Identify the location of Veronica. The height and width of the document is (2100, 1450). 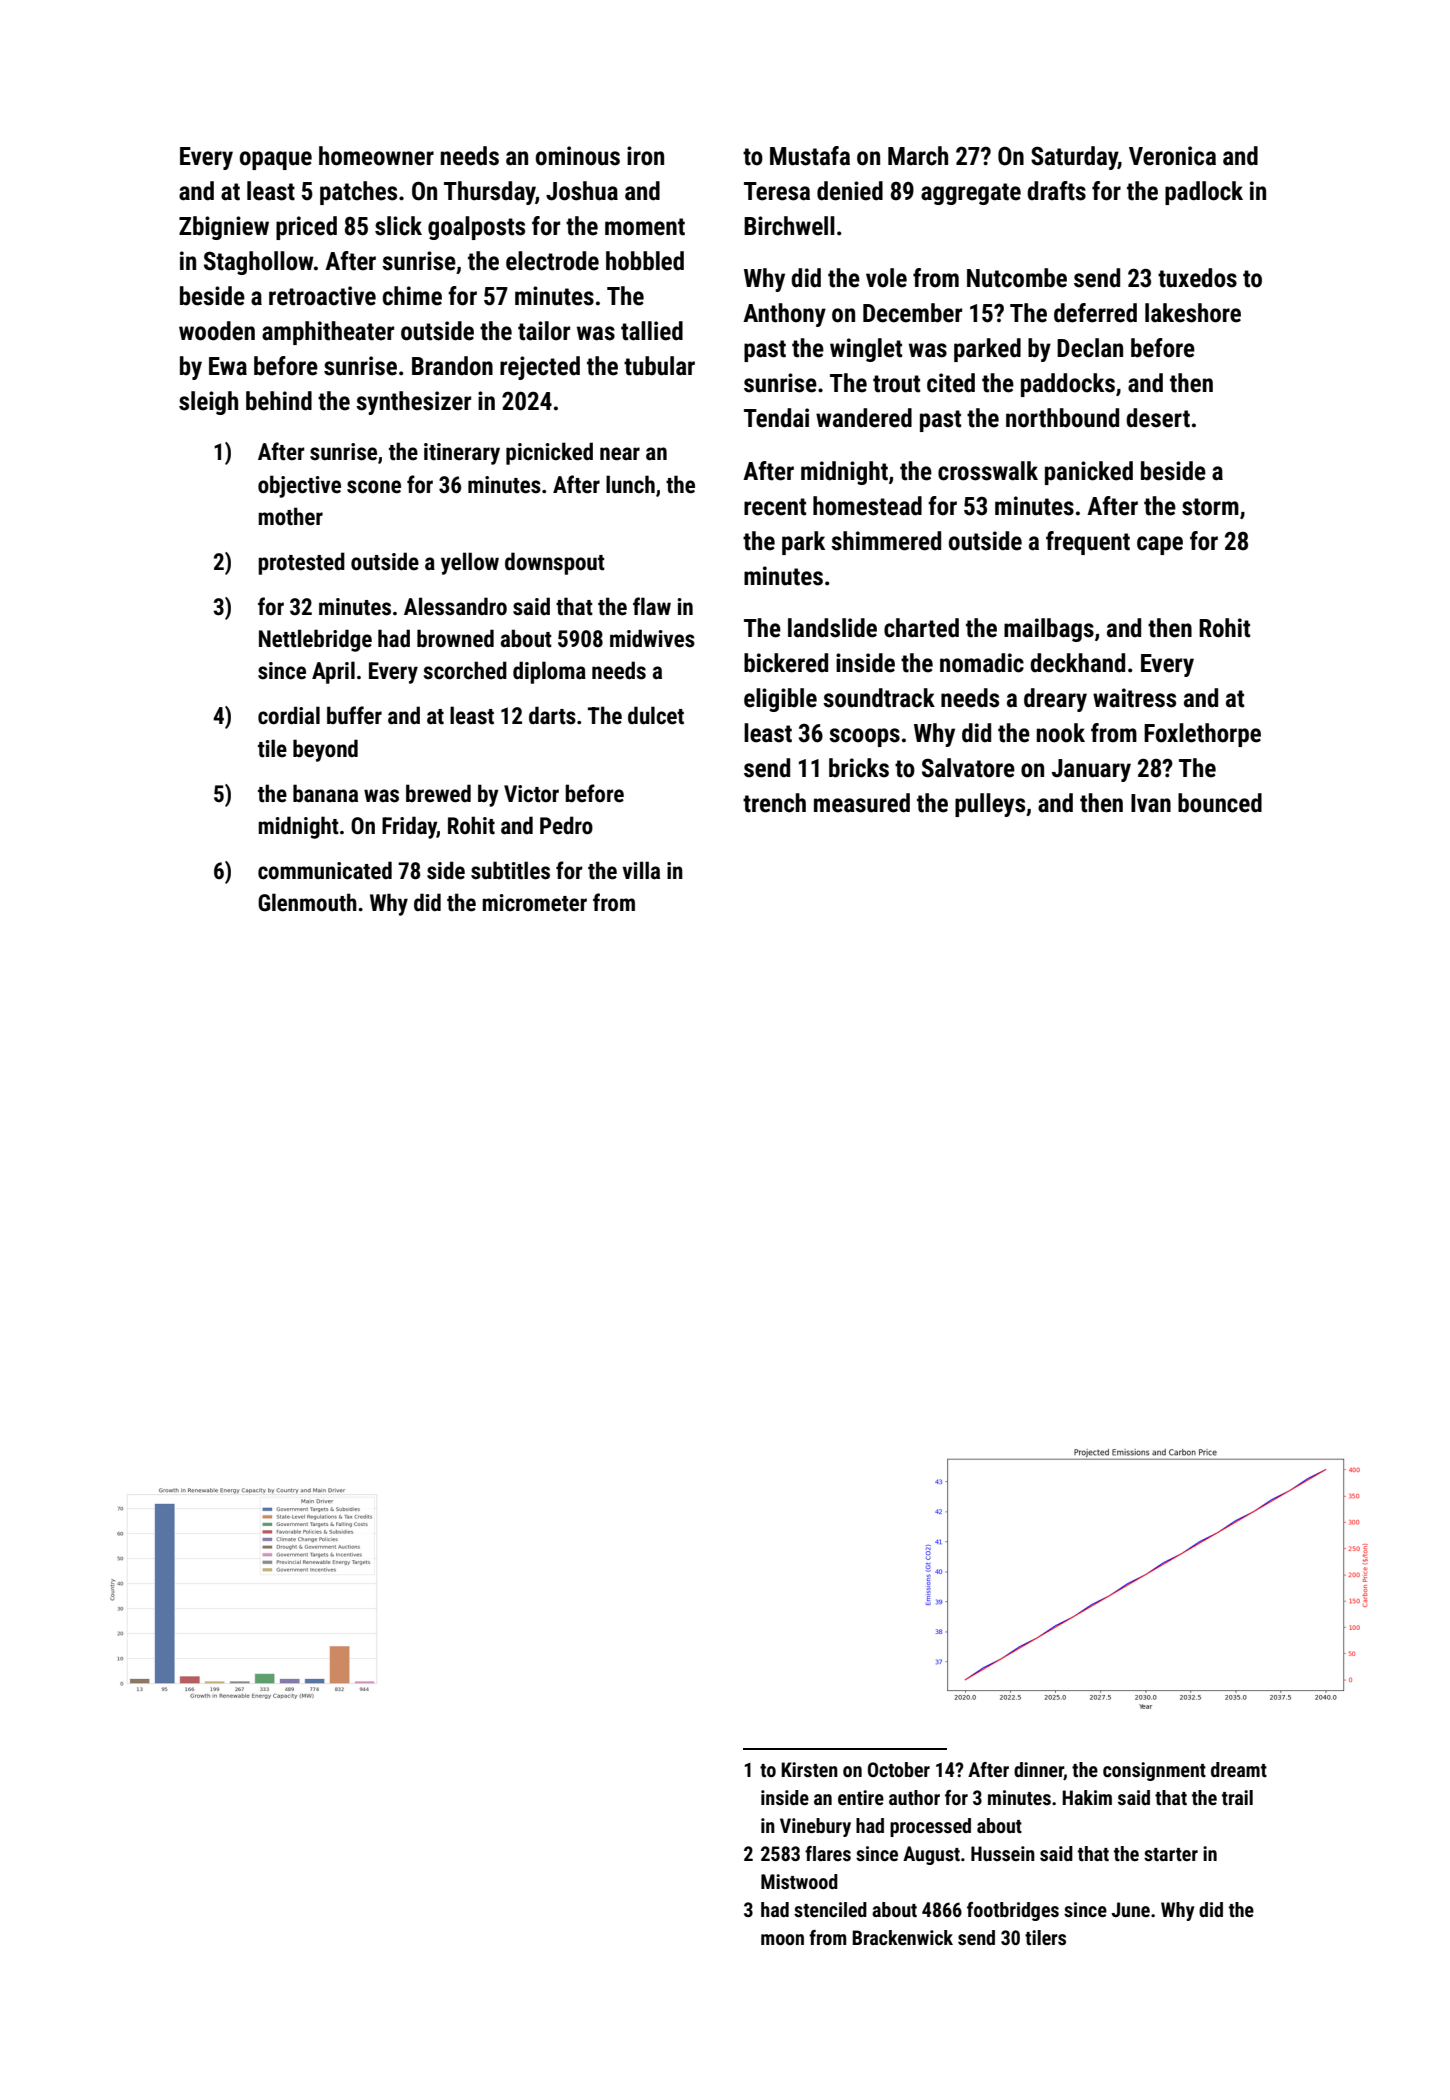
(1172, 156).
